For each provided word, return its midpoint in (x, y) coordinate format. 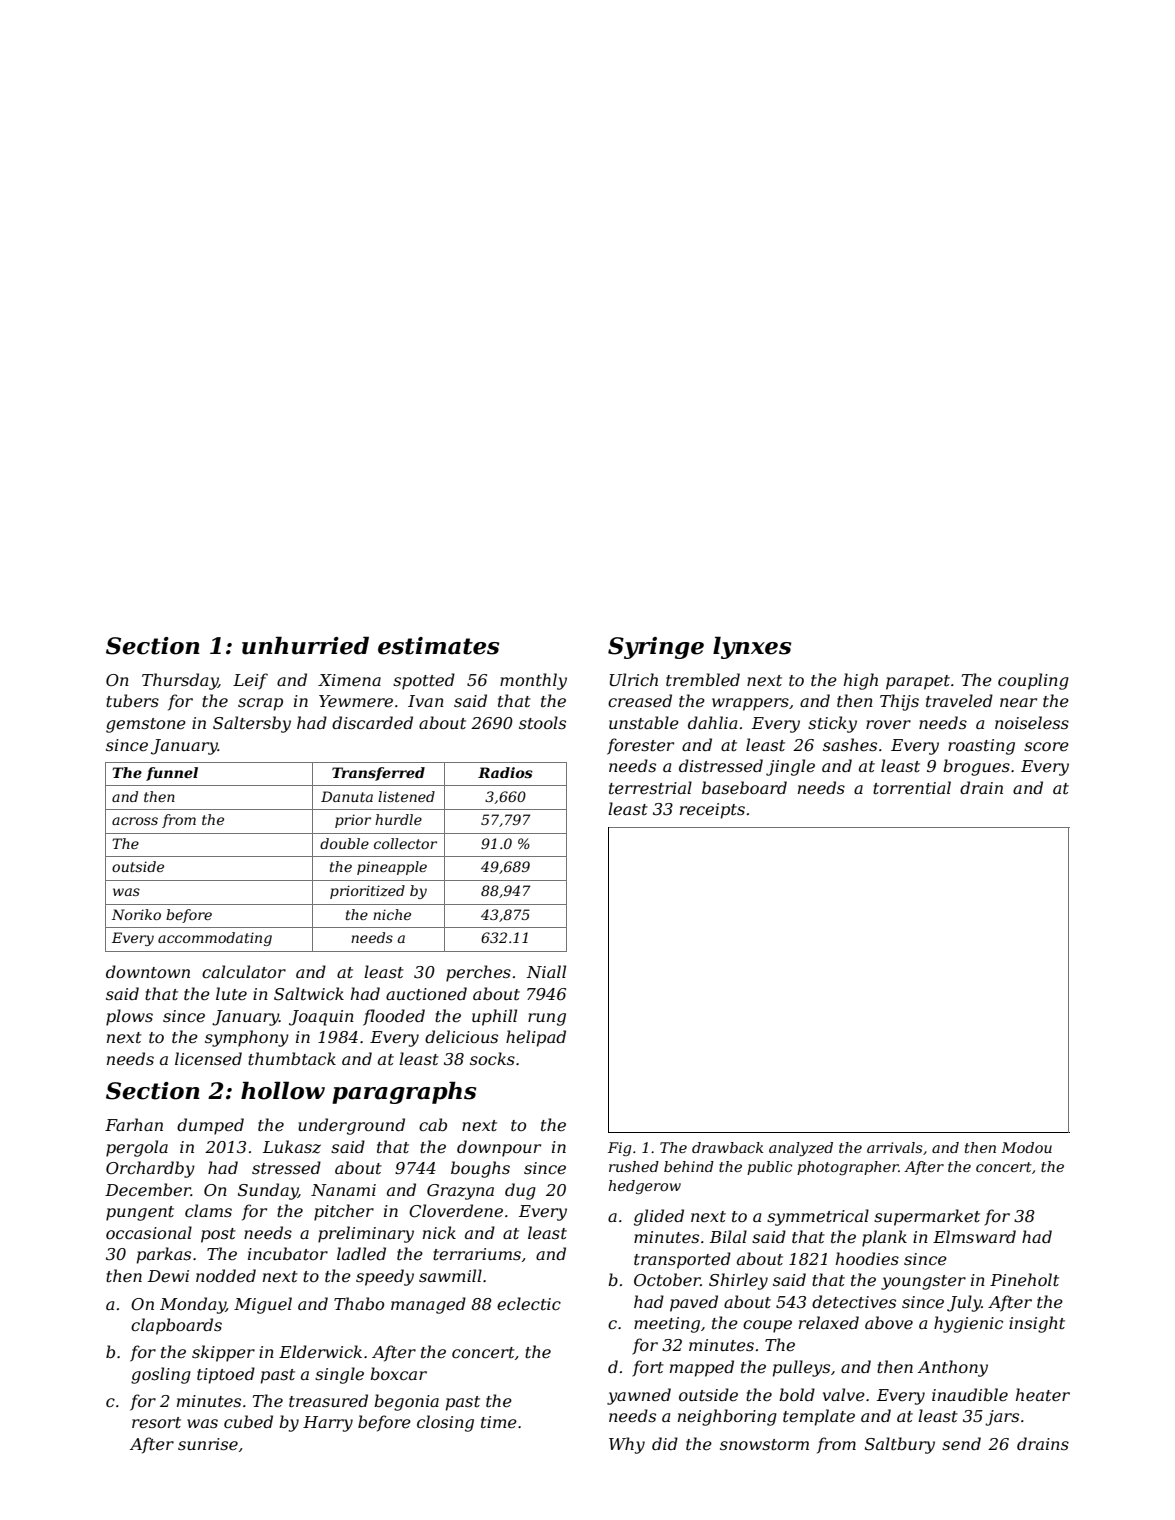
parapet (918, 682)
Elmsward (974, 1236)
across (135, 821)
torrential (912, 787)
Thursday (180, 681)
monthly (533, 681)
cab (433, 1124)
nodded (226, 1275)
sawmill (450, 1275)
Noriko (136, 914)
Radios (505, 772)
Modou (1026, 1147)
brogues (976, 767)
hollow (283, 1090)
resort (156, 1422)
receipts (712, 811)
